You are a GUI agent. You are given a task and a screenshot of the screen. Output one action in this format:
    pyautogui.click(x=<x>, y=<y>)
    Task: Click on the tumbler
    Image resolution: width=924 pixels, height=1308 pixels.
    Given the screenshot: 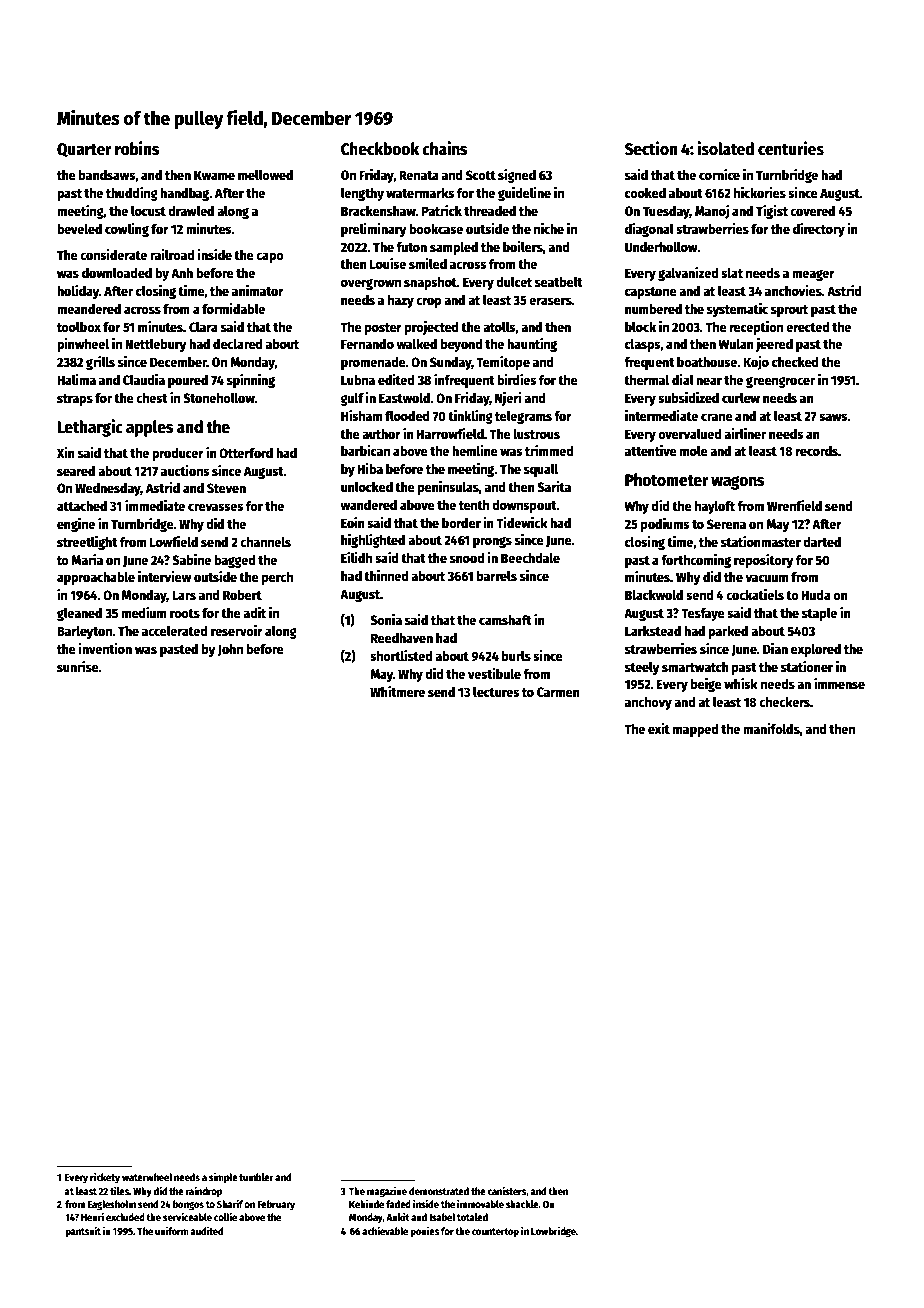 What is the action you would take?
    pyautogui.click(x=256, y=1177)
